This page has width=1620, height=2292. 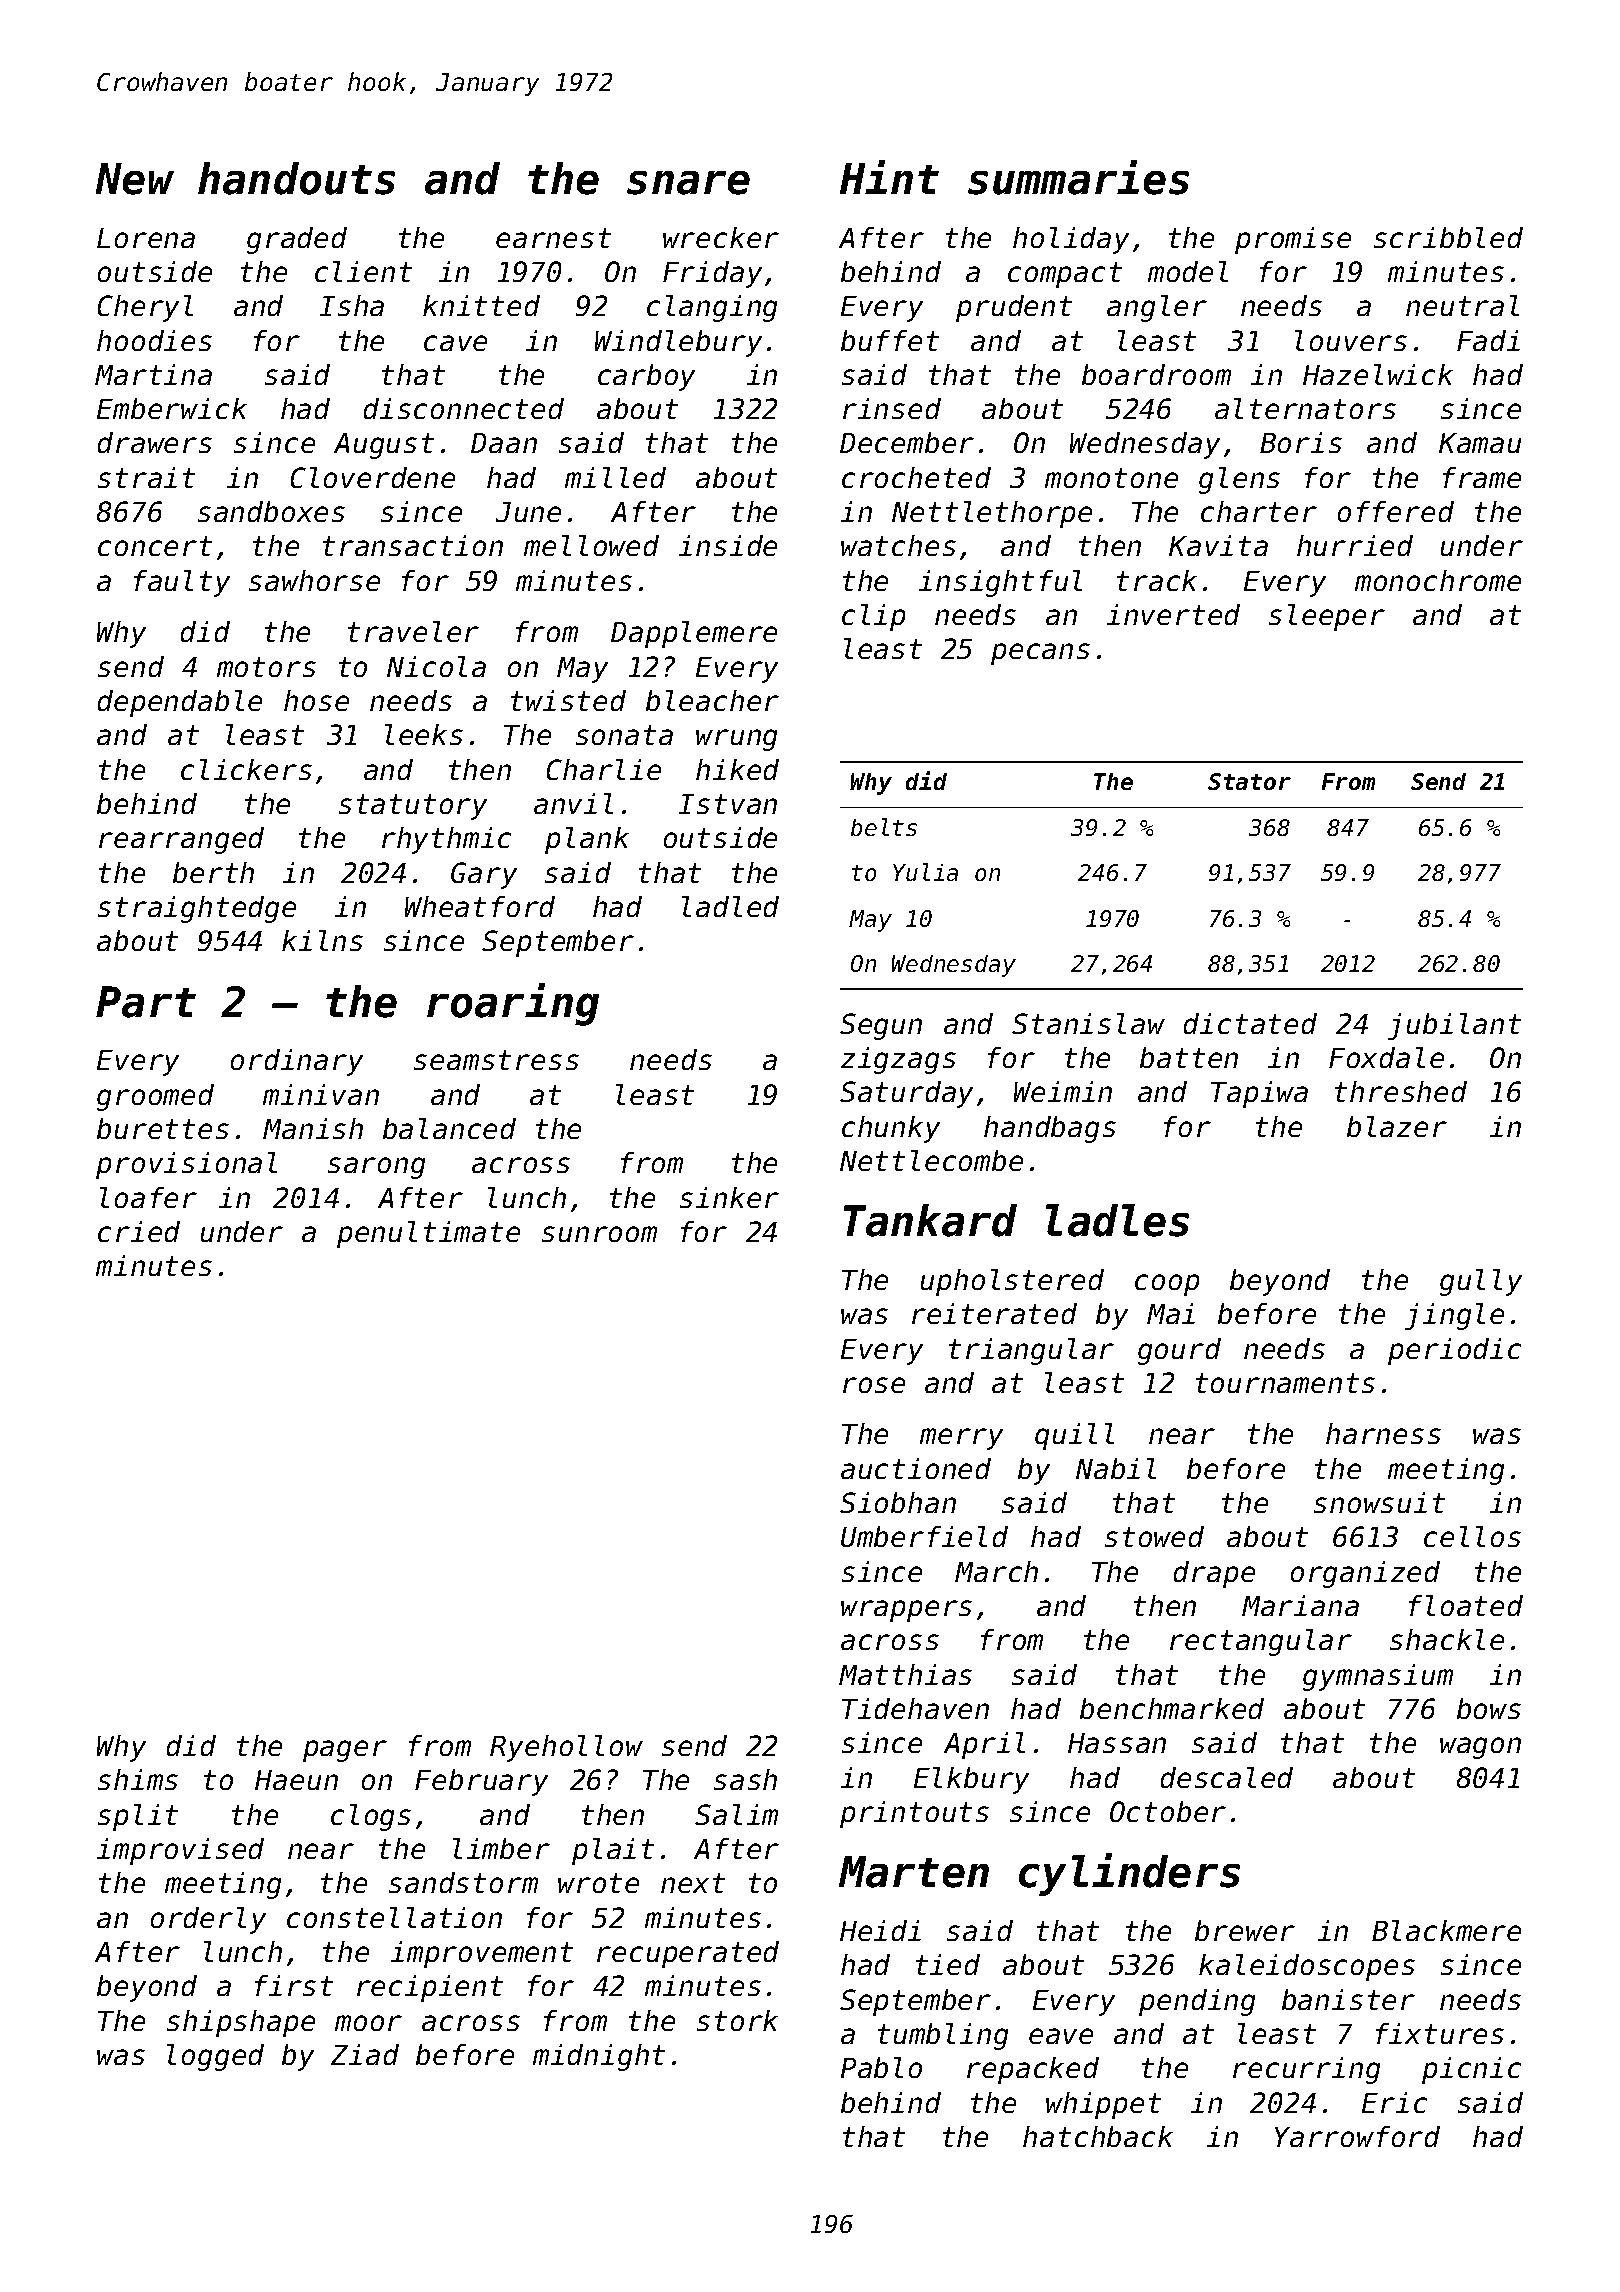 What do you see at coordinates (1197, 2002) in the page?
I see `pending` at bounding box center [1197, 2002].
